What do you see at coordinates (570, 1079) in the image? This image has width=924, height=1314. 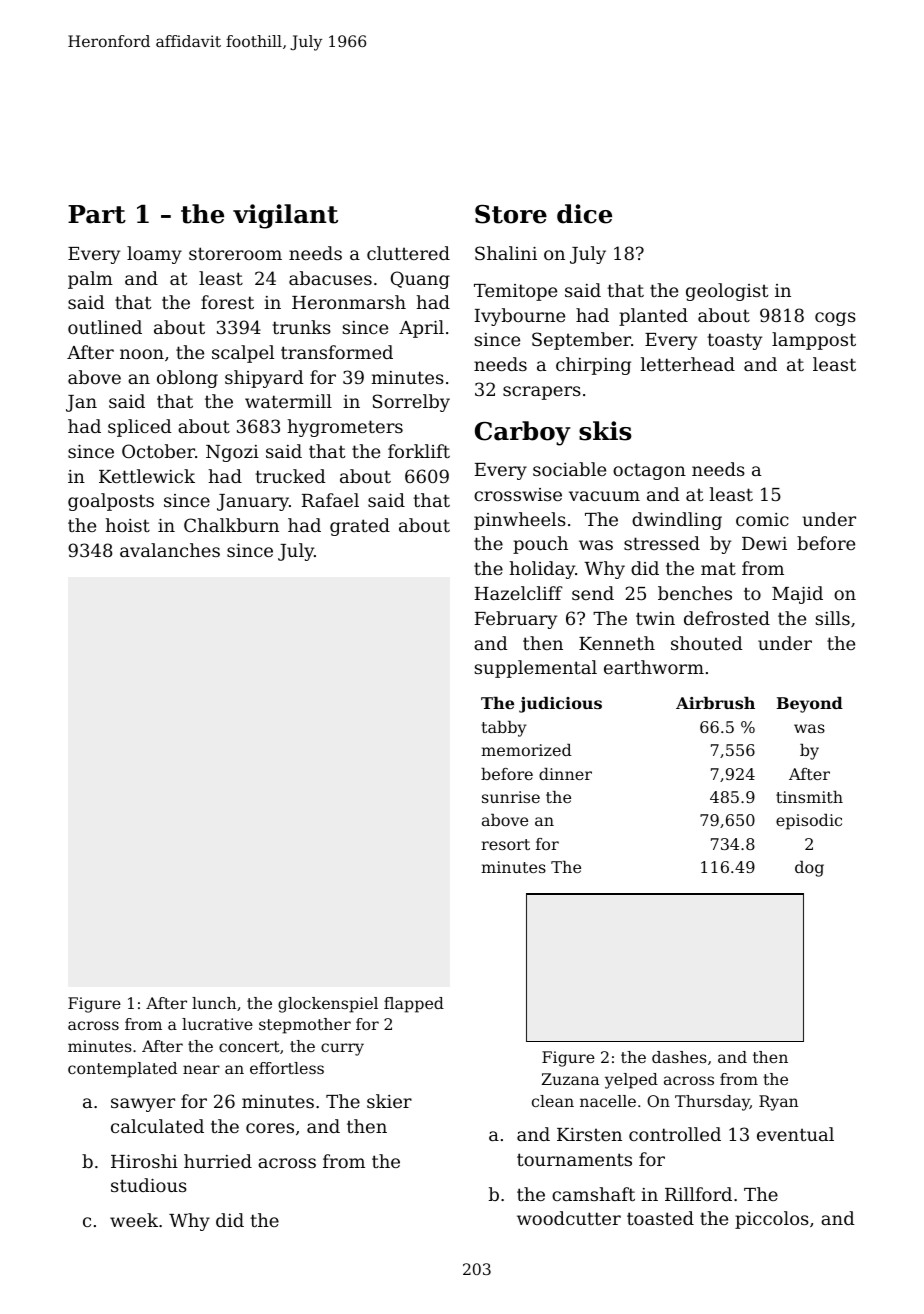 I see `Zuzana` at bounding box center [570, 1079].
